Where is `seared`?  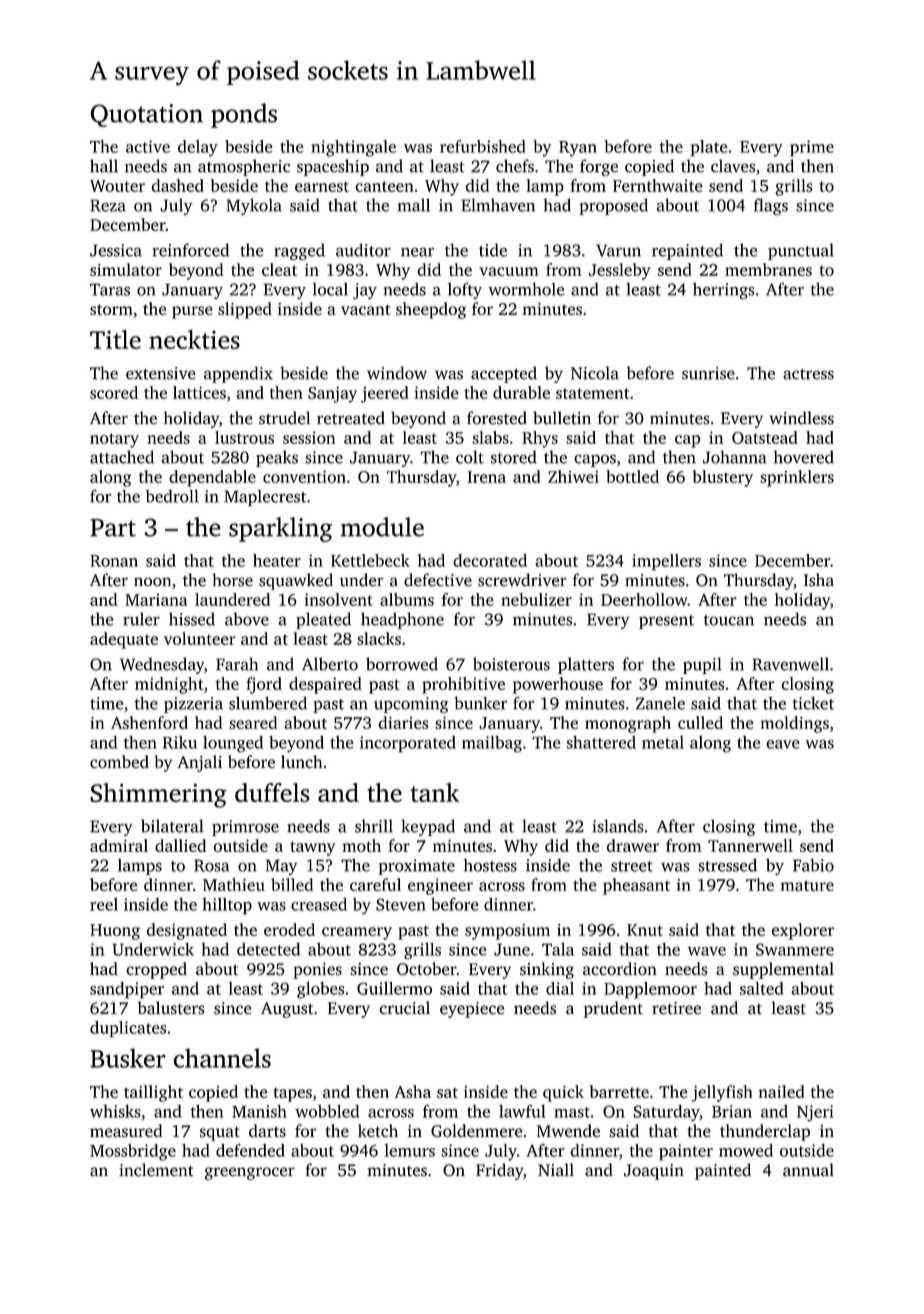
seared is located at coordinates (253, 722).
